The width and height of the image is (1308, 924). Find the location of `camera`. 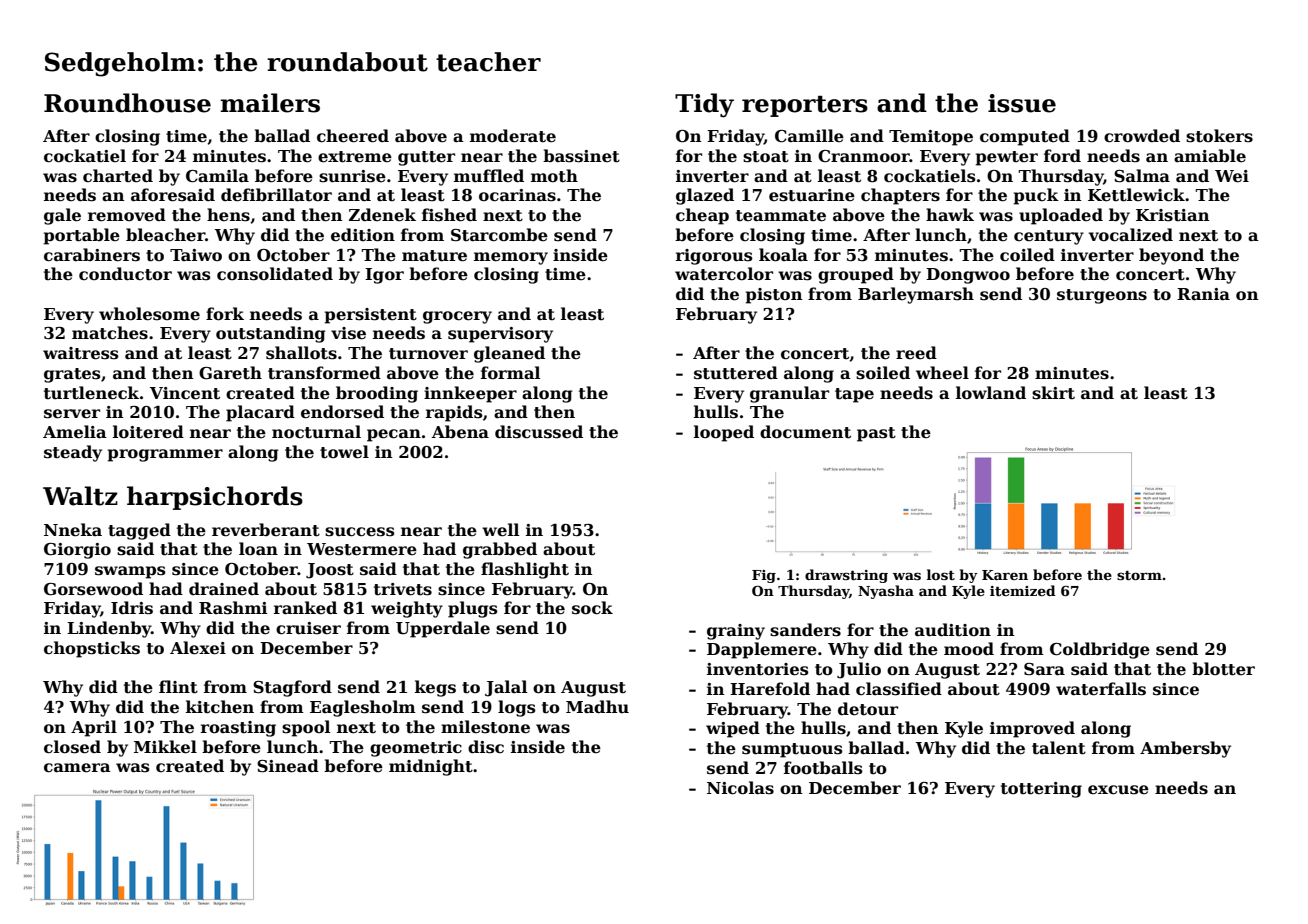

camera is located at coordinates (77, 768).
